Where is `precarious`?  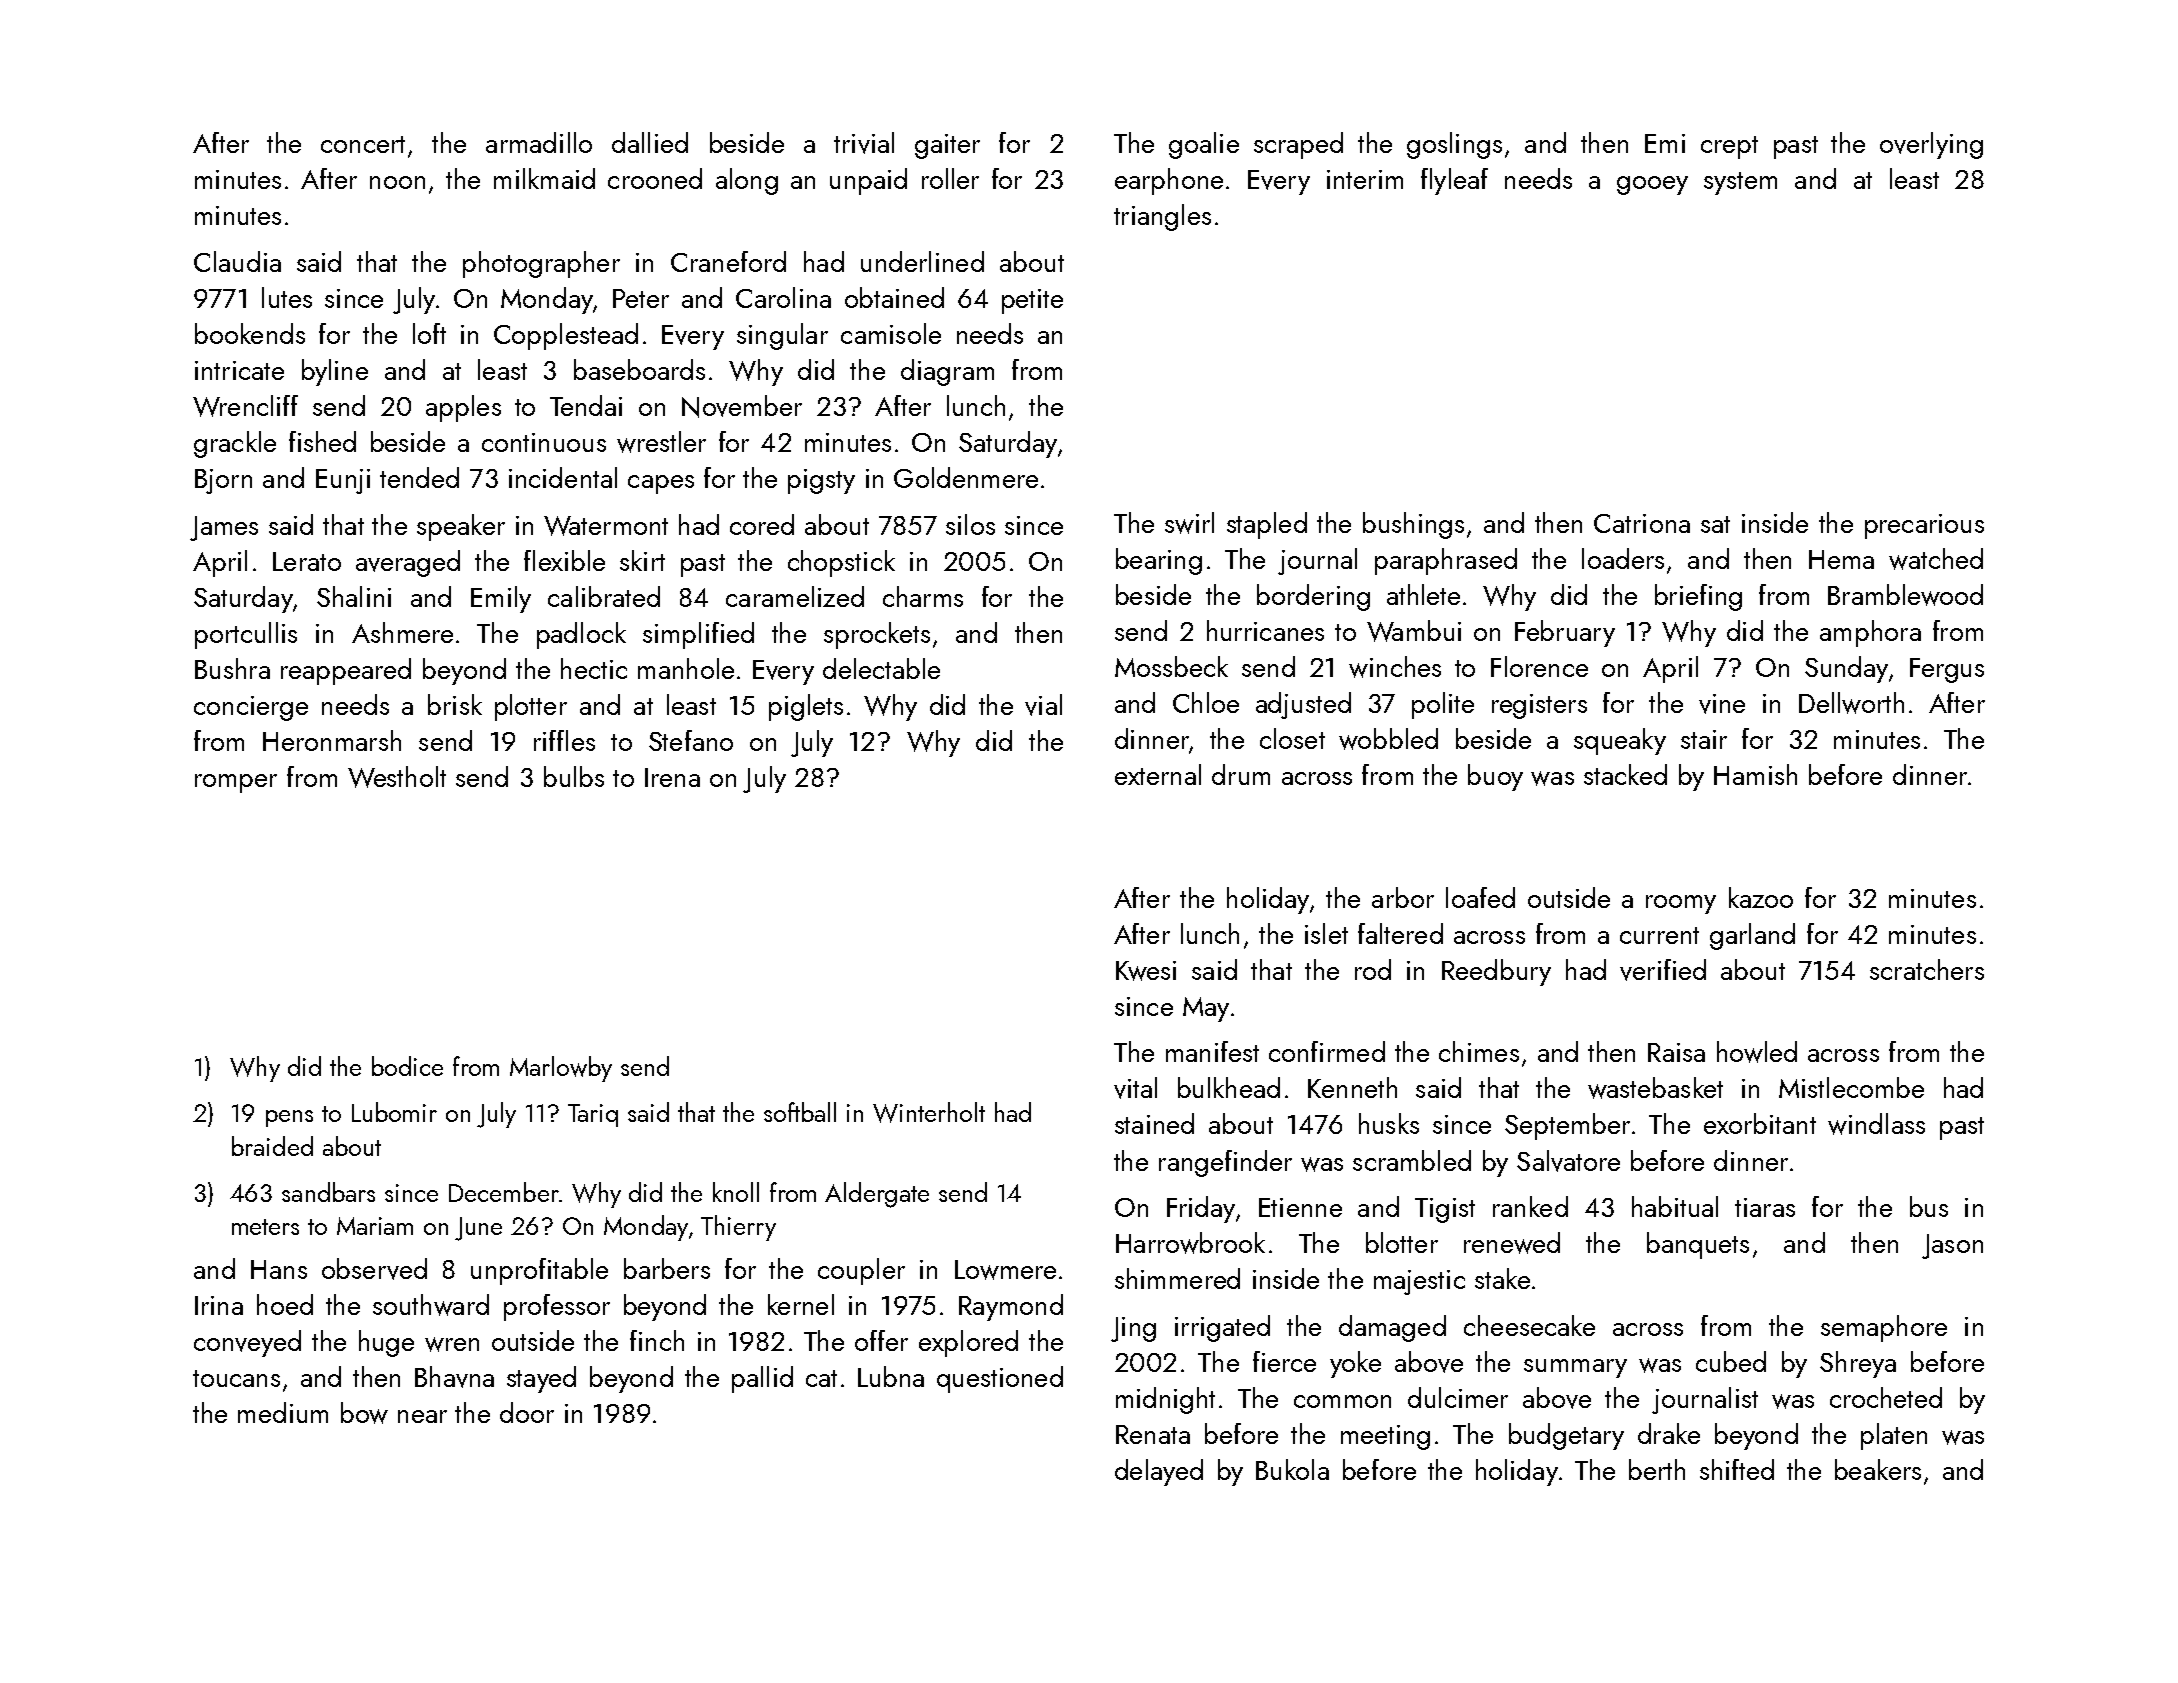 precarious is located at coordinates (1924, 526).
